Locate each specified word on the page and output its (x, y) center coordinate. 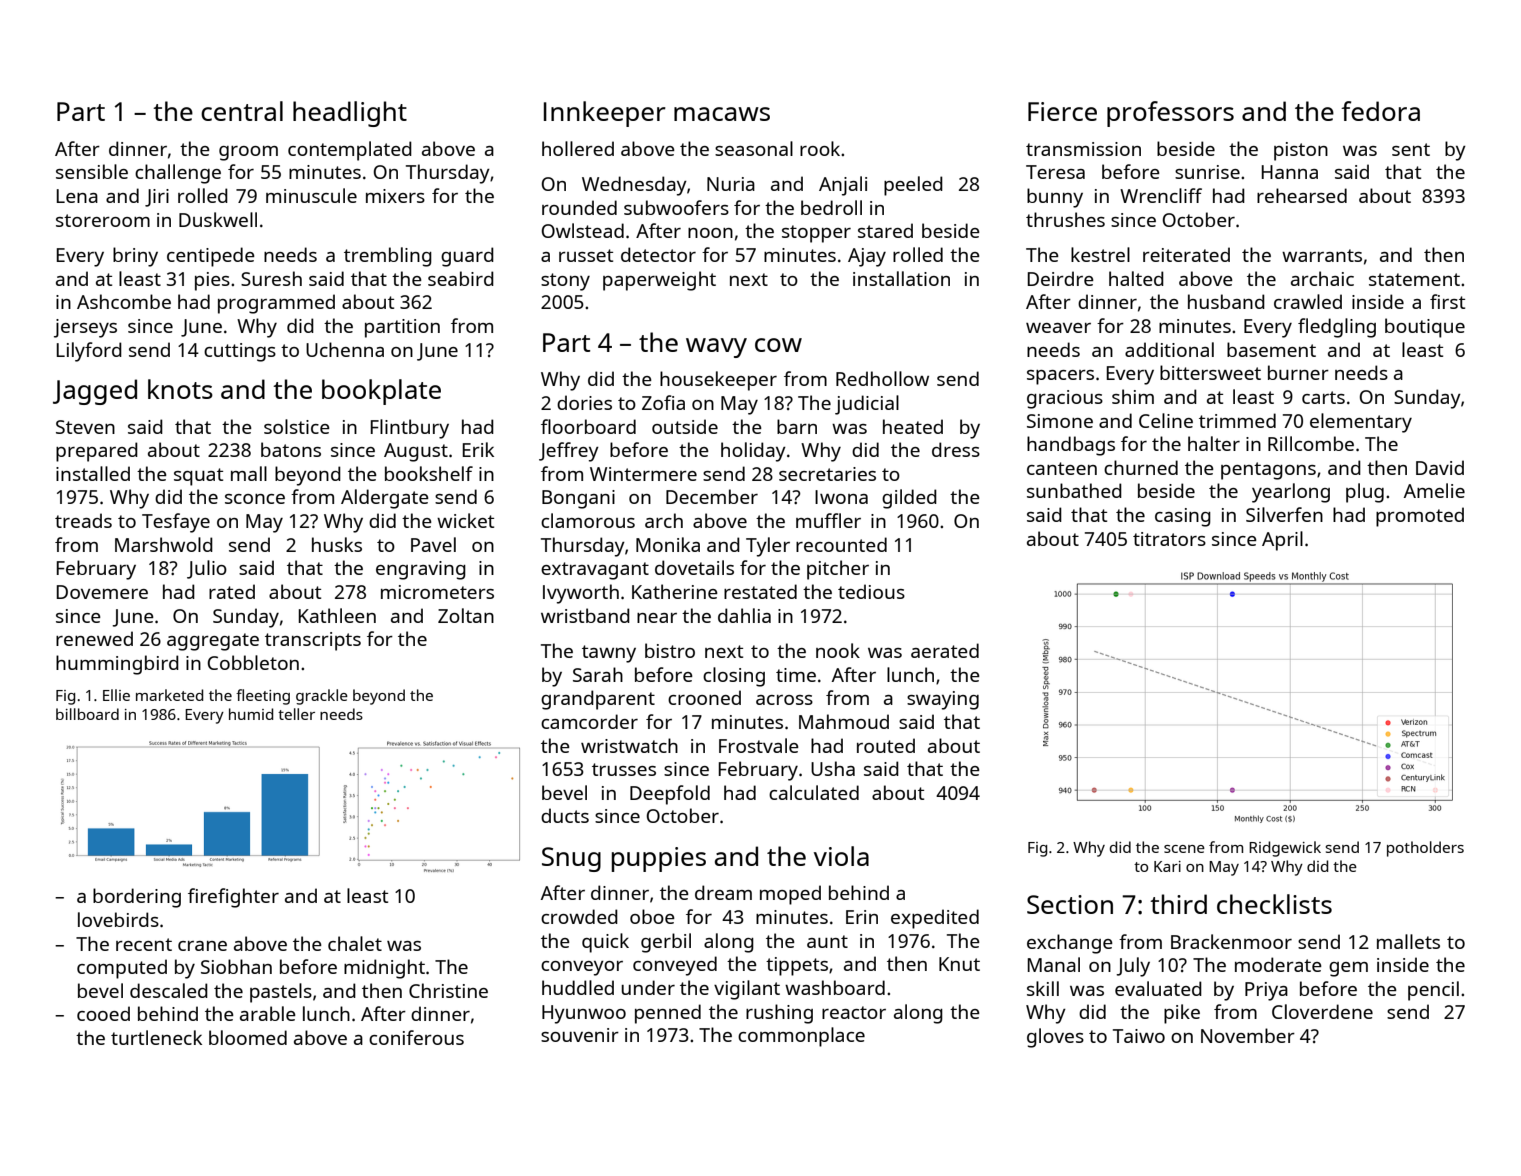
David (1440, 467)
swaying (943, 700)
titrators (1169, 539)
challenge (178, 174)
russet (586, 255)
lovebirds (118, 919)
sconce (255, 499)
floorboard (588, 426)
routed (886, 745)
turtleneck (156, 1037)
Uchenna (345, 349)
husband (1226, 301)
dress (956, 449)
